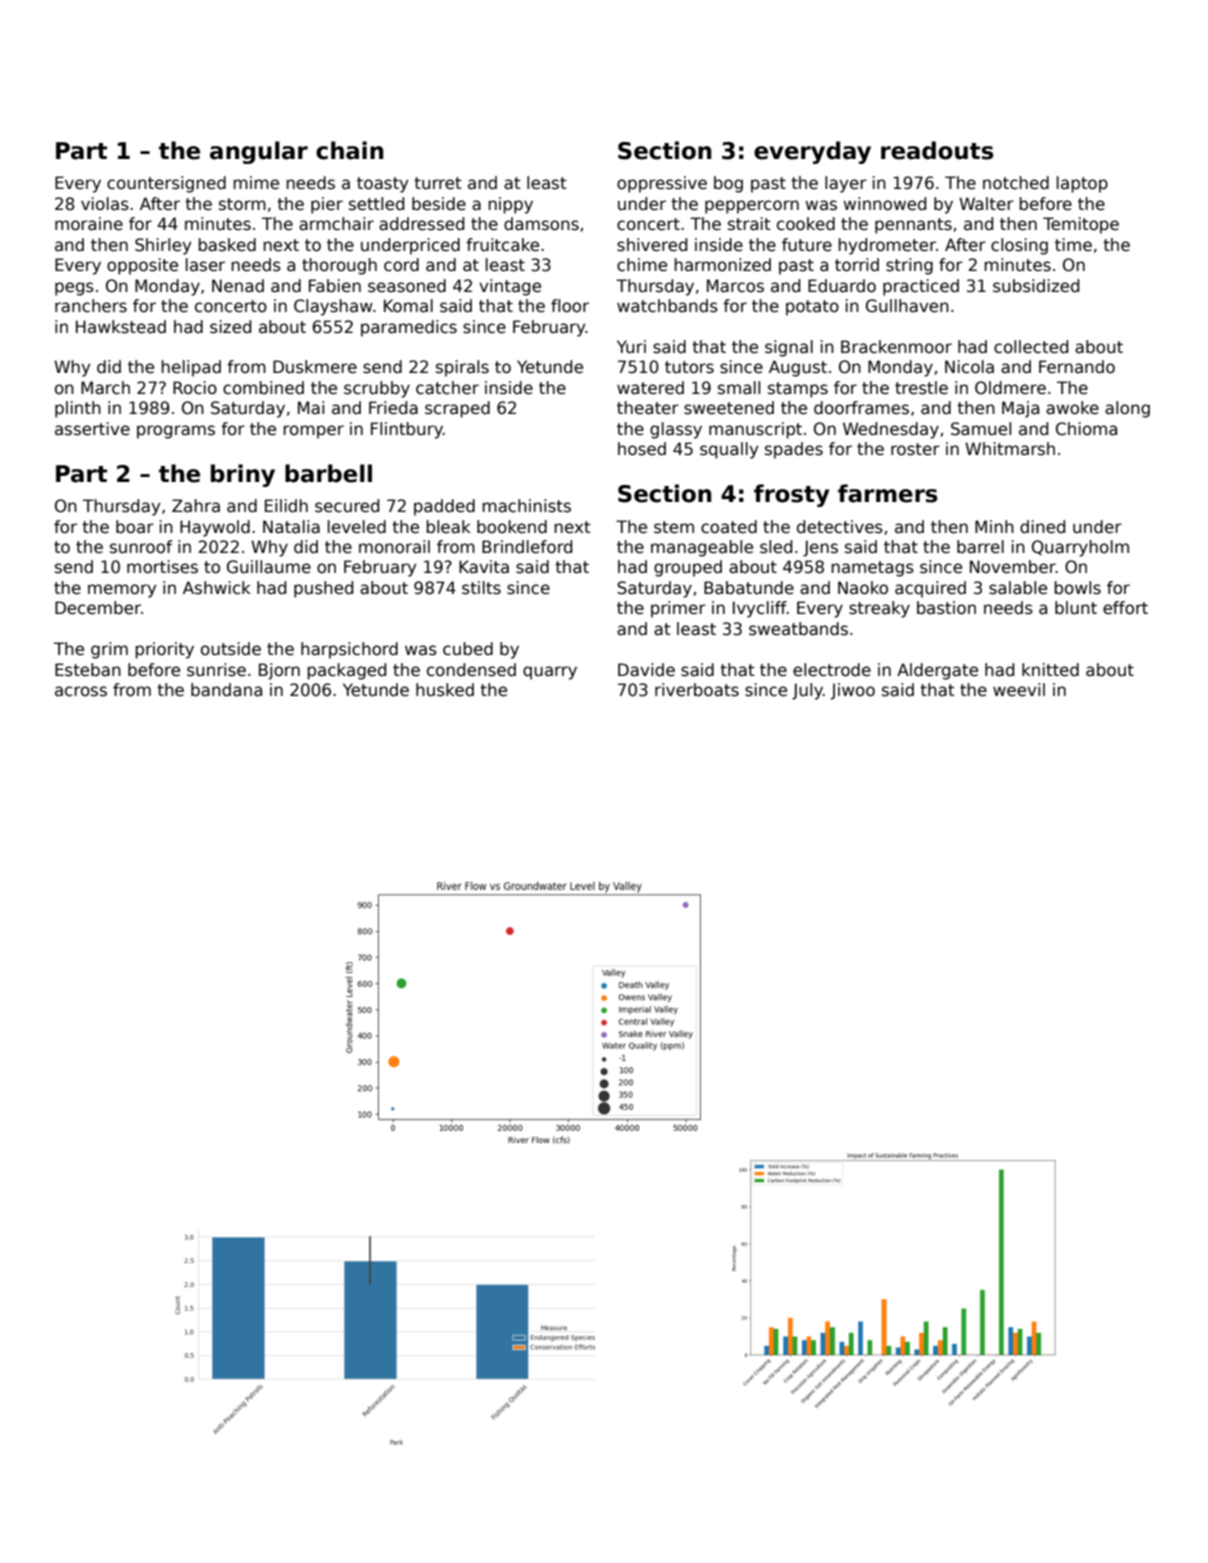 The image size is (1208, 1563). Describe the element at coordinates (527, 506) in the image. I see `machinists` at that location.
